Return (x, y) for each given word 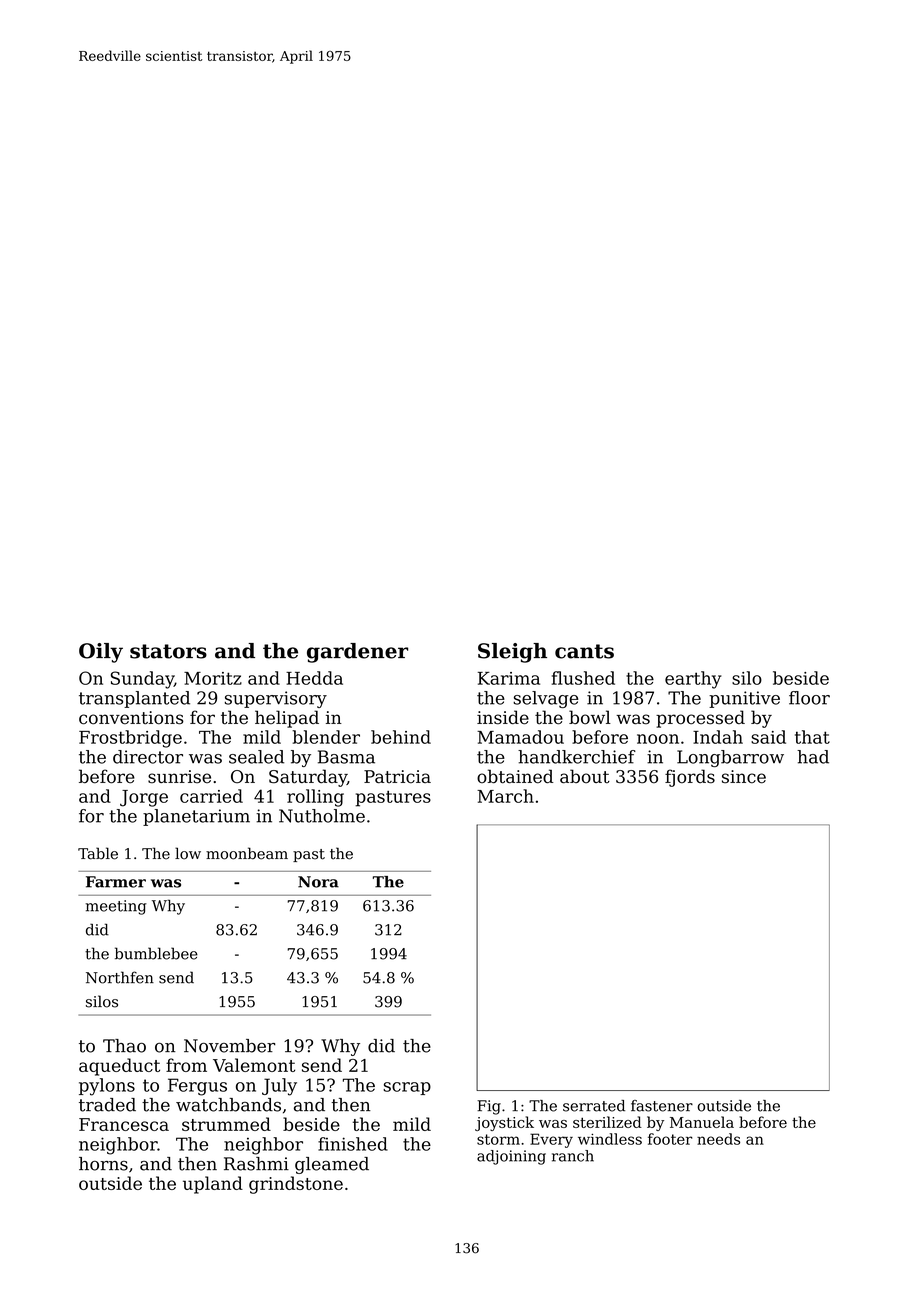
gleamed (332, 1165)
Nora (318, 882)
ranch (573, 1156)
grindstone (296, 1185)
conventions (131, 718)
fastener (662, 1106)
